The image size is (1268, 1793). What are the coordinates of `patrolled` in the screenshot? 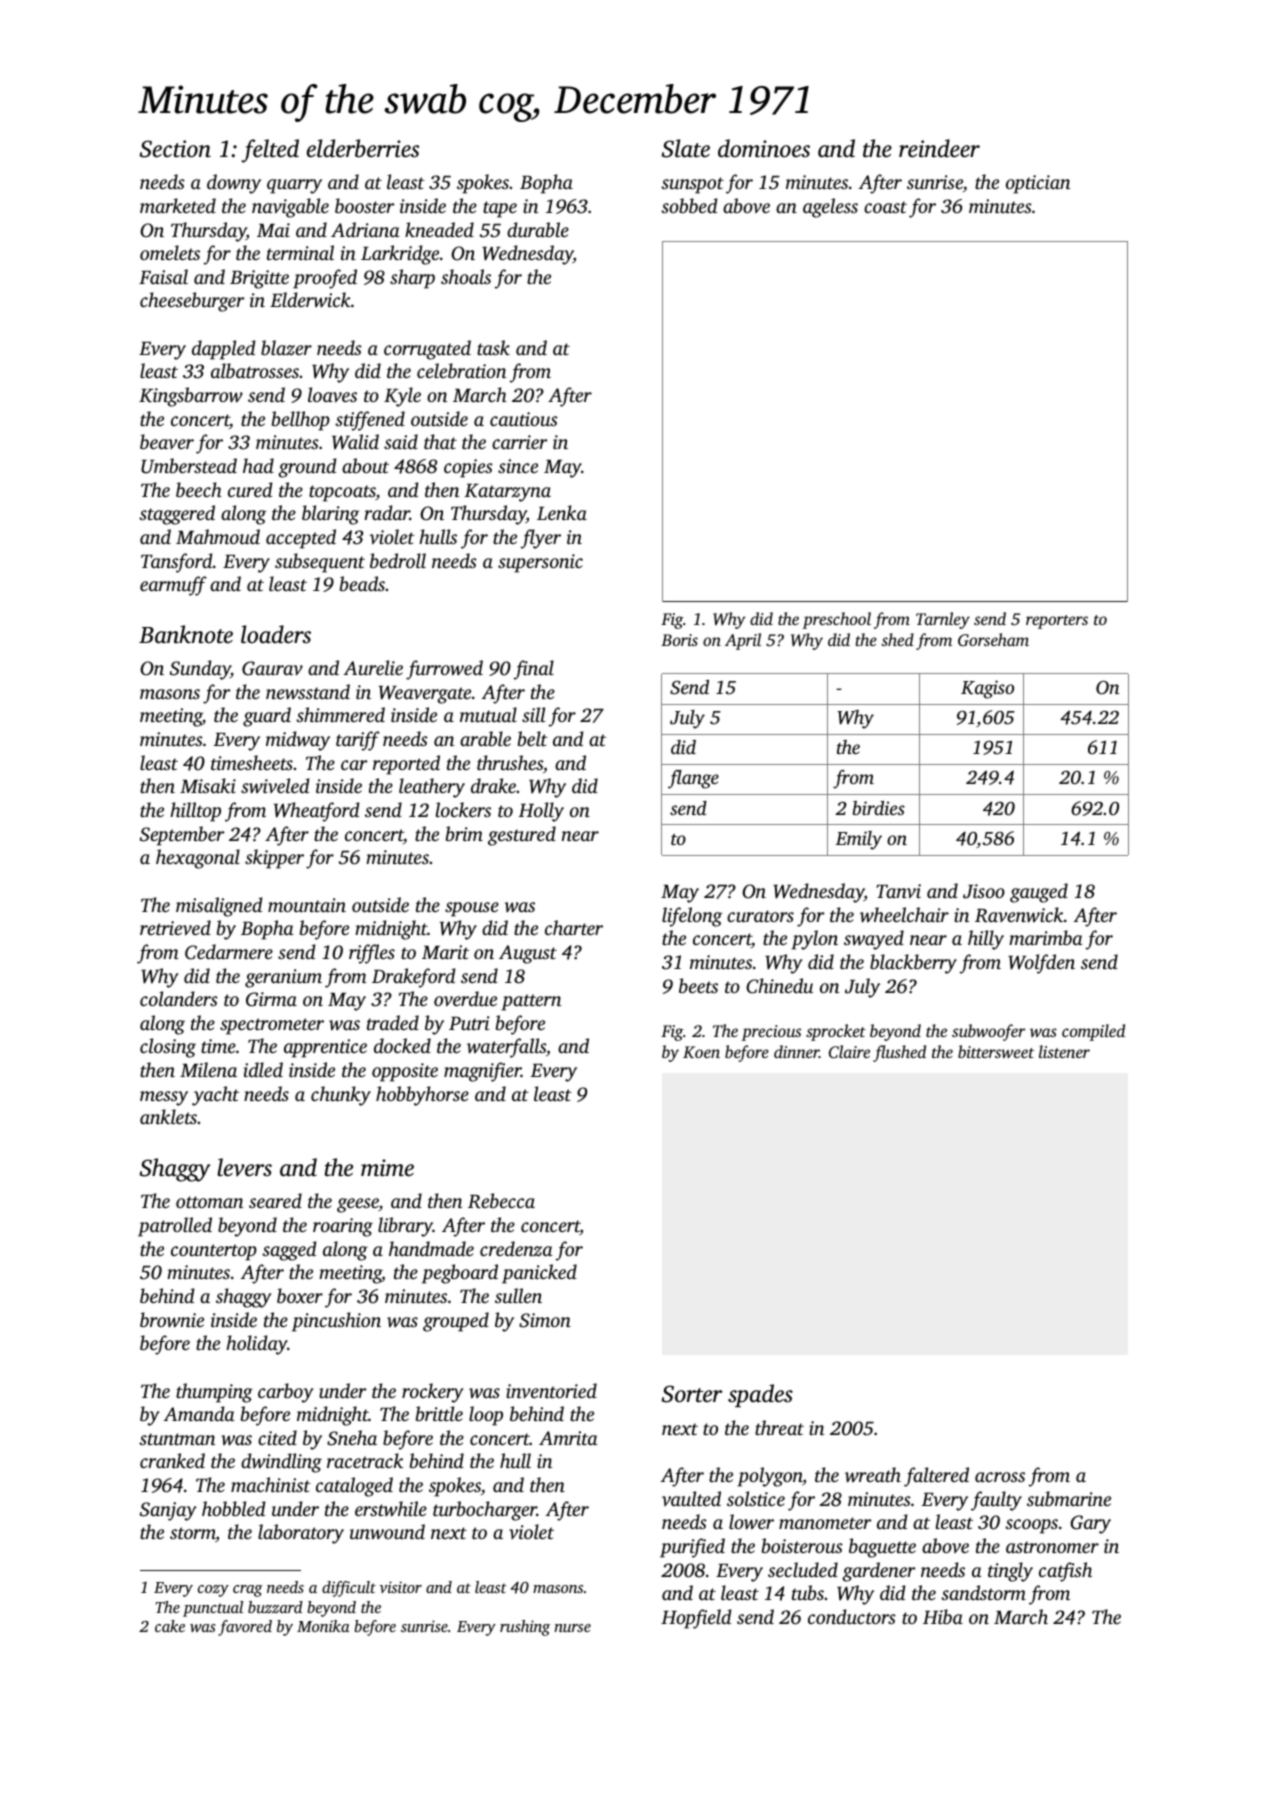 It's located at (175, 1227).
